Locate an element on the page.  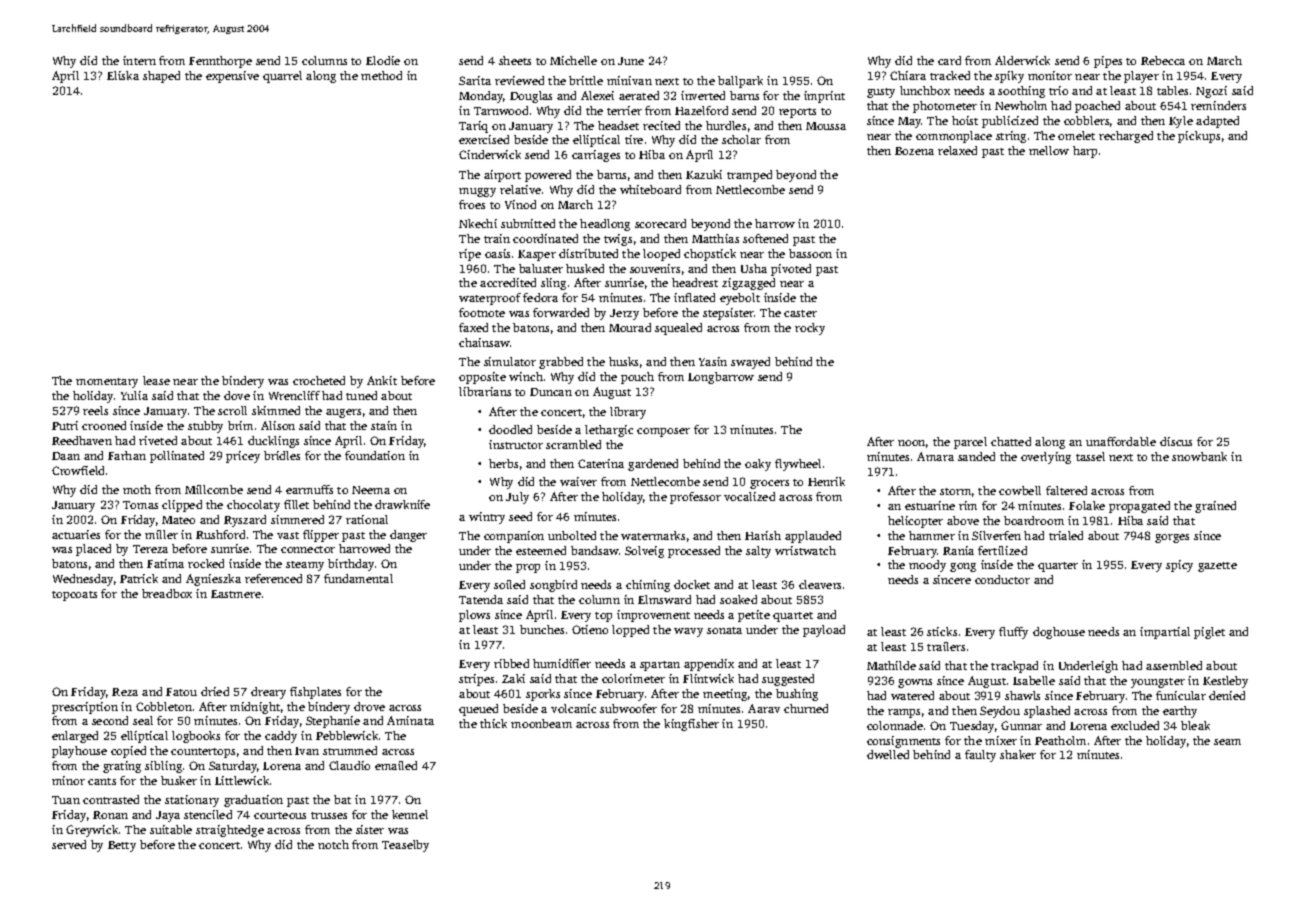
watered is located at coordinates (912, 695).
